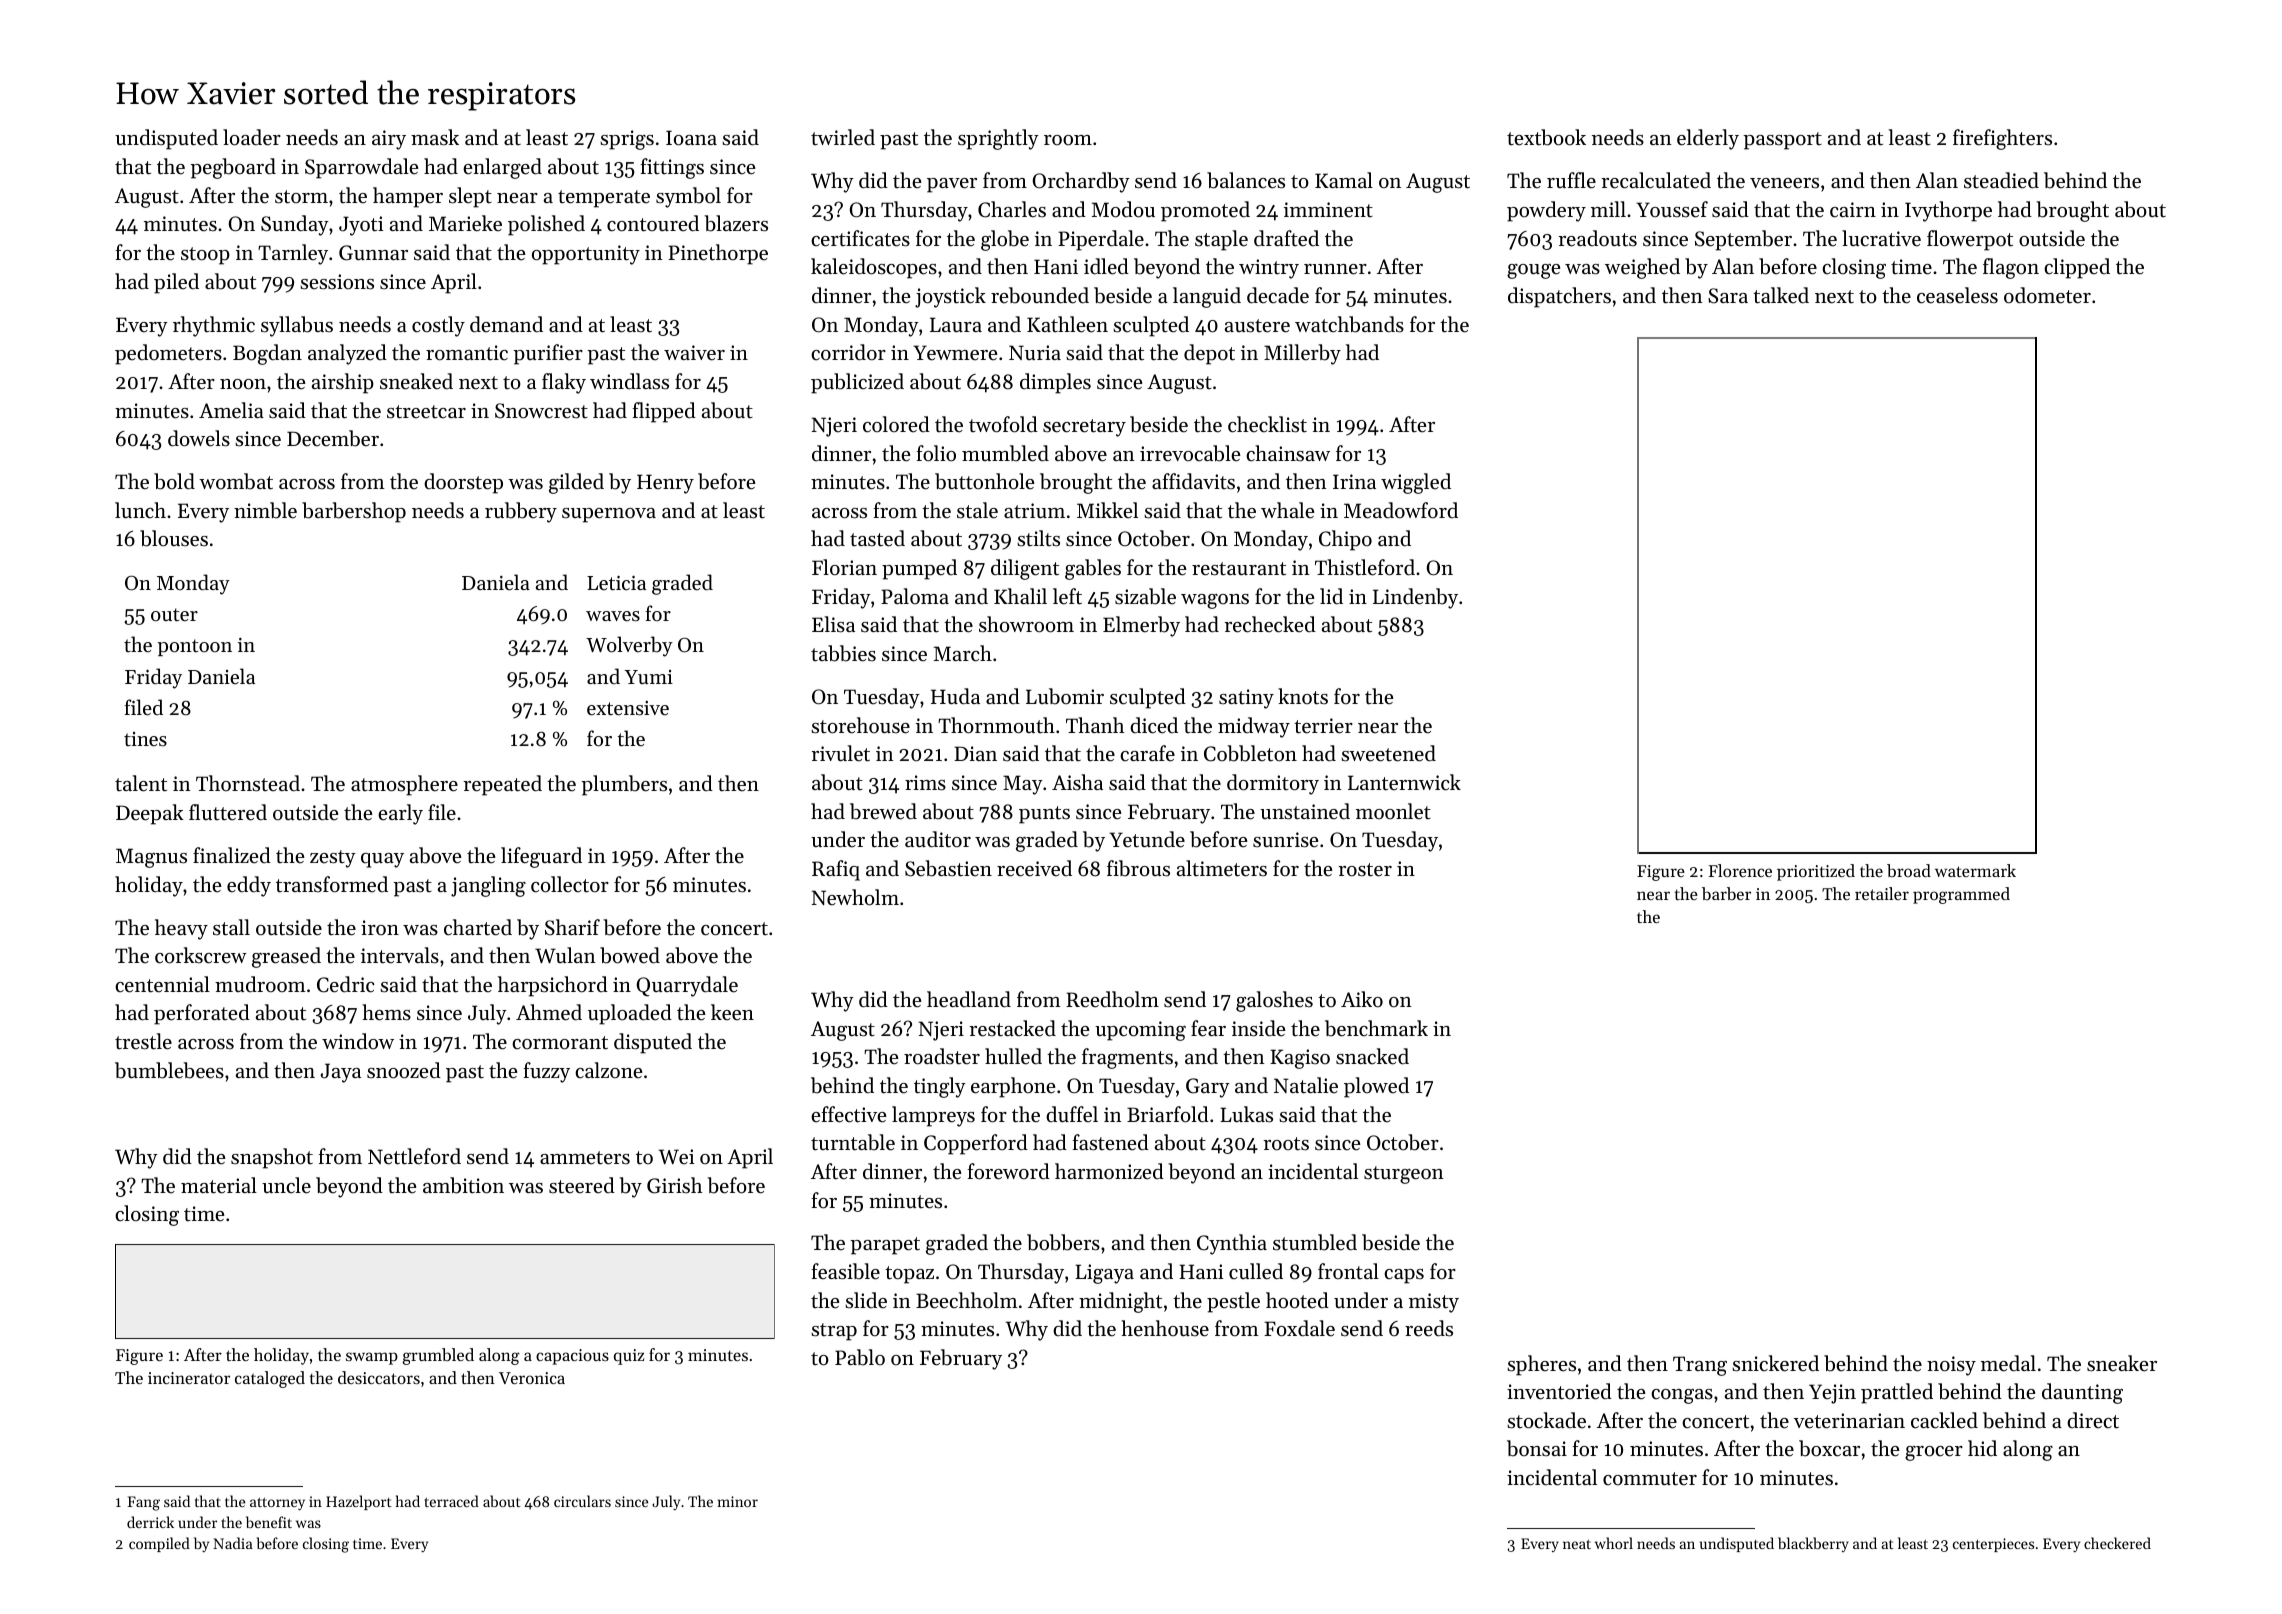 This document has height=1614, width=2282. What do you see at coordinates (853, 1142) in the document?
I see `turntable` at bounding box center [853, 1142].
